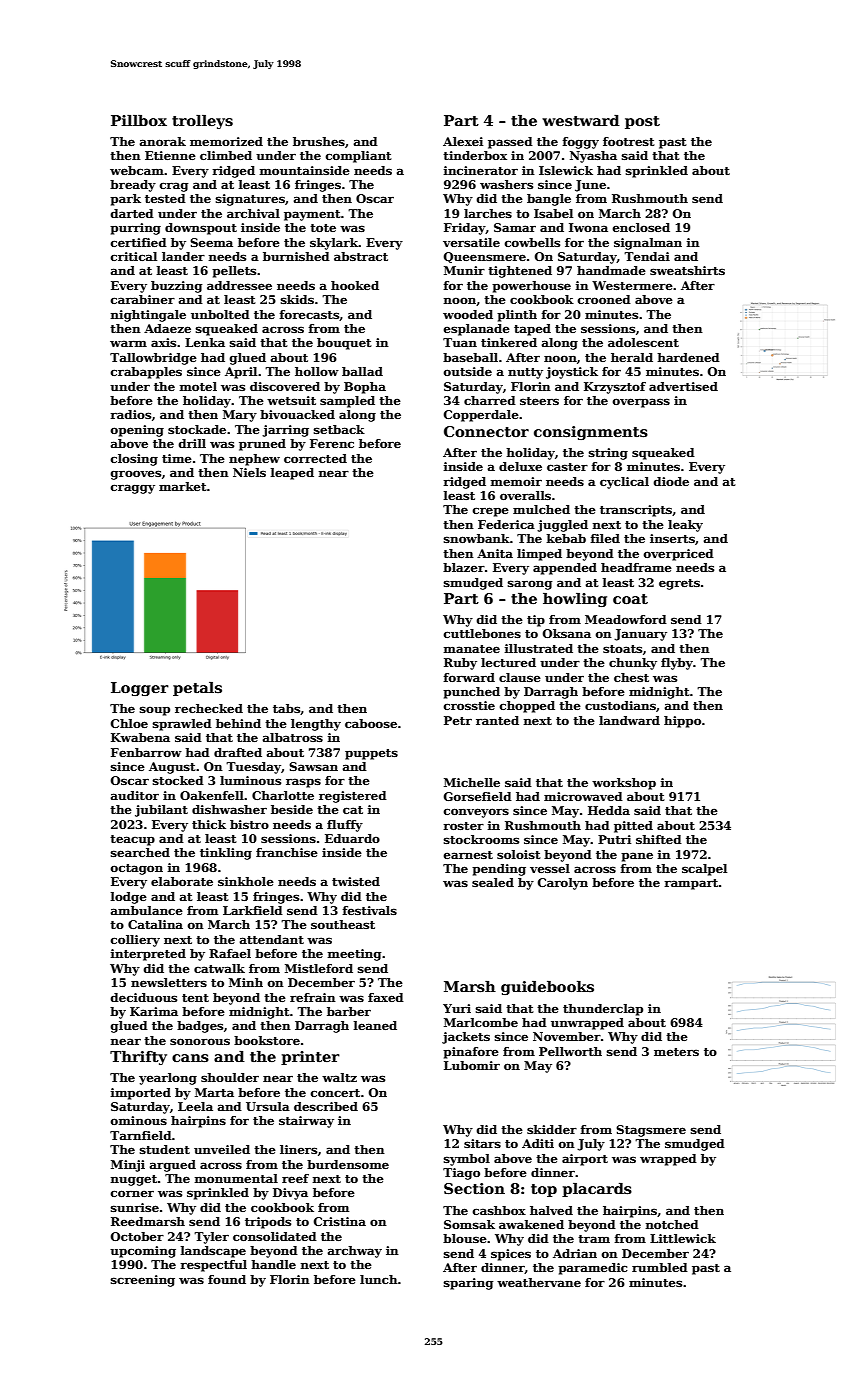 This screenshot has height=1400, width=849. I want to click on juggled, so click(562, 526).
